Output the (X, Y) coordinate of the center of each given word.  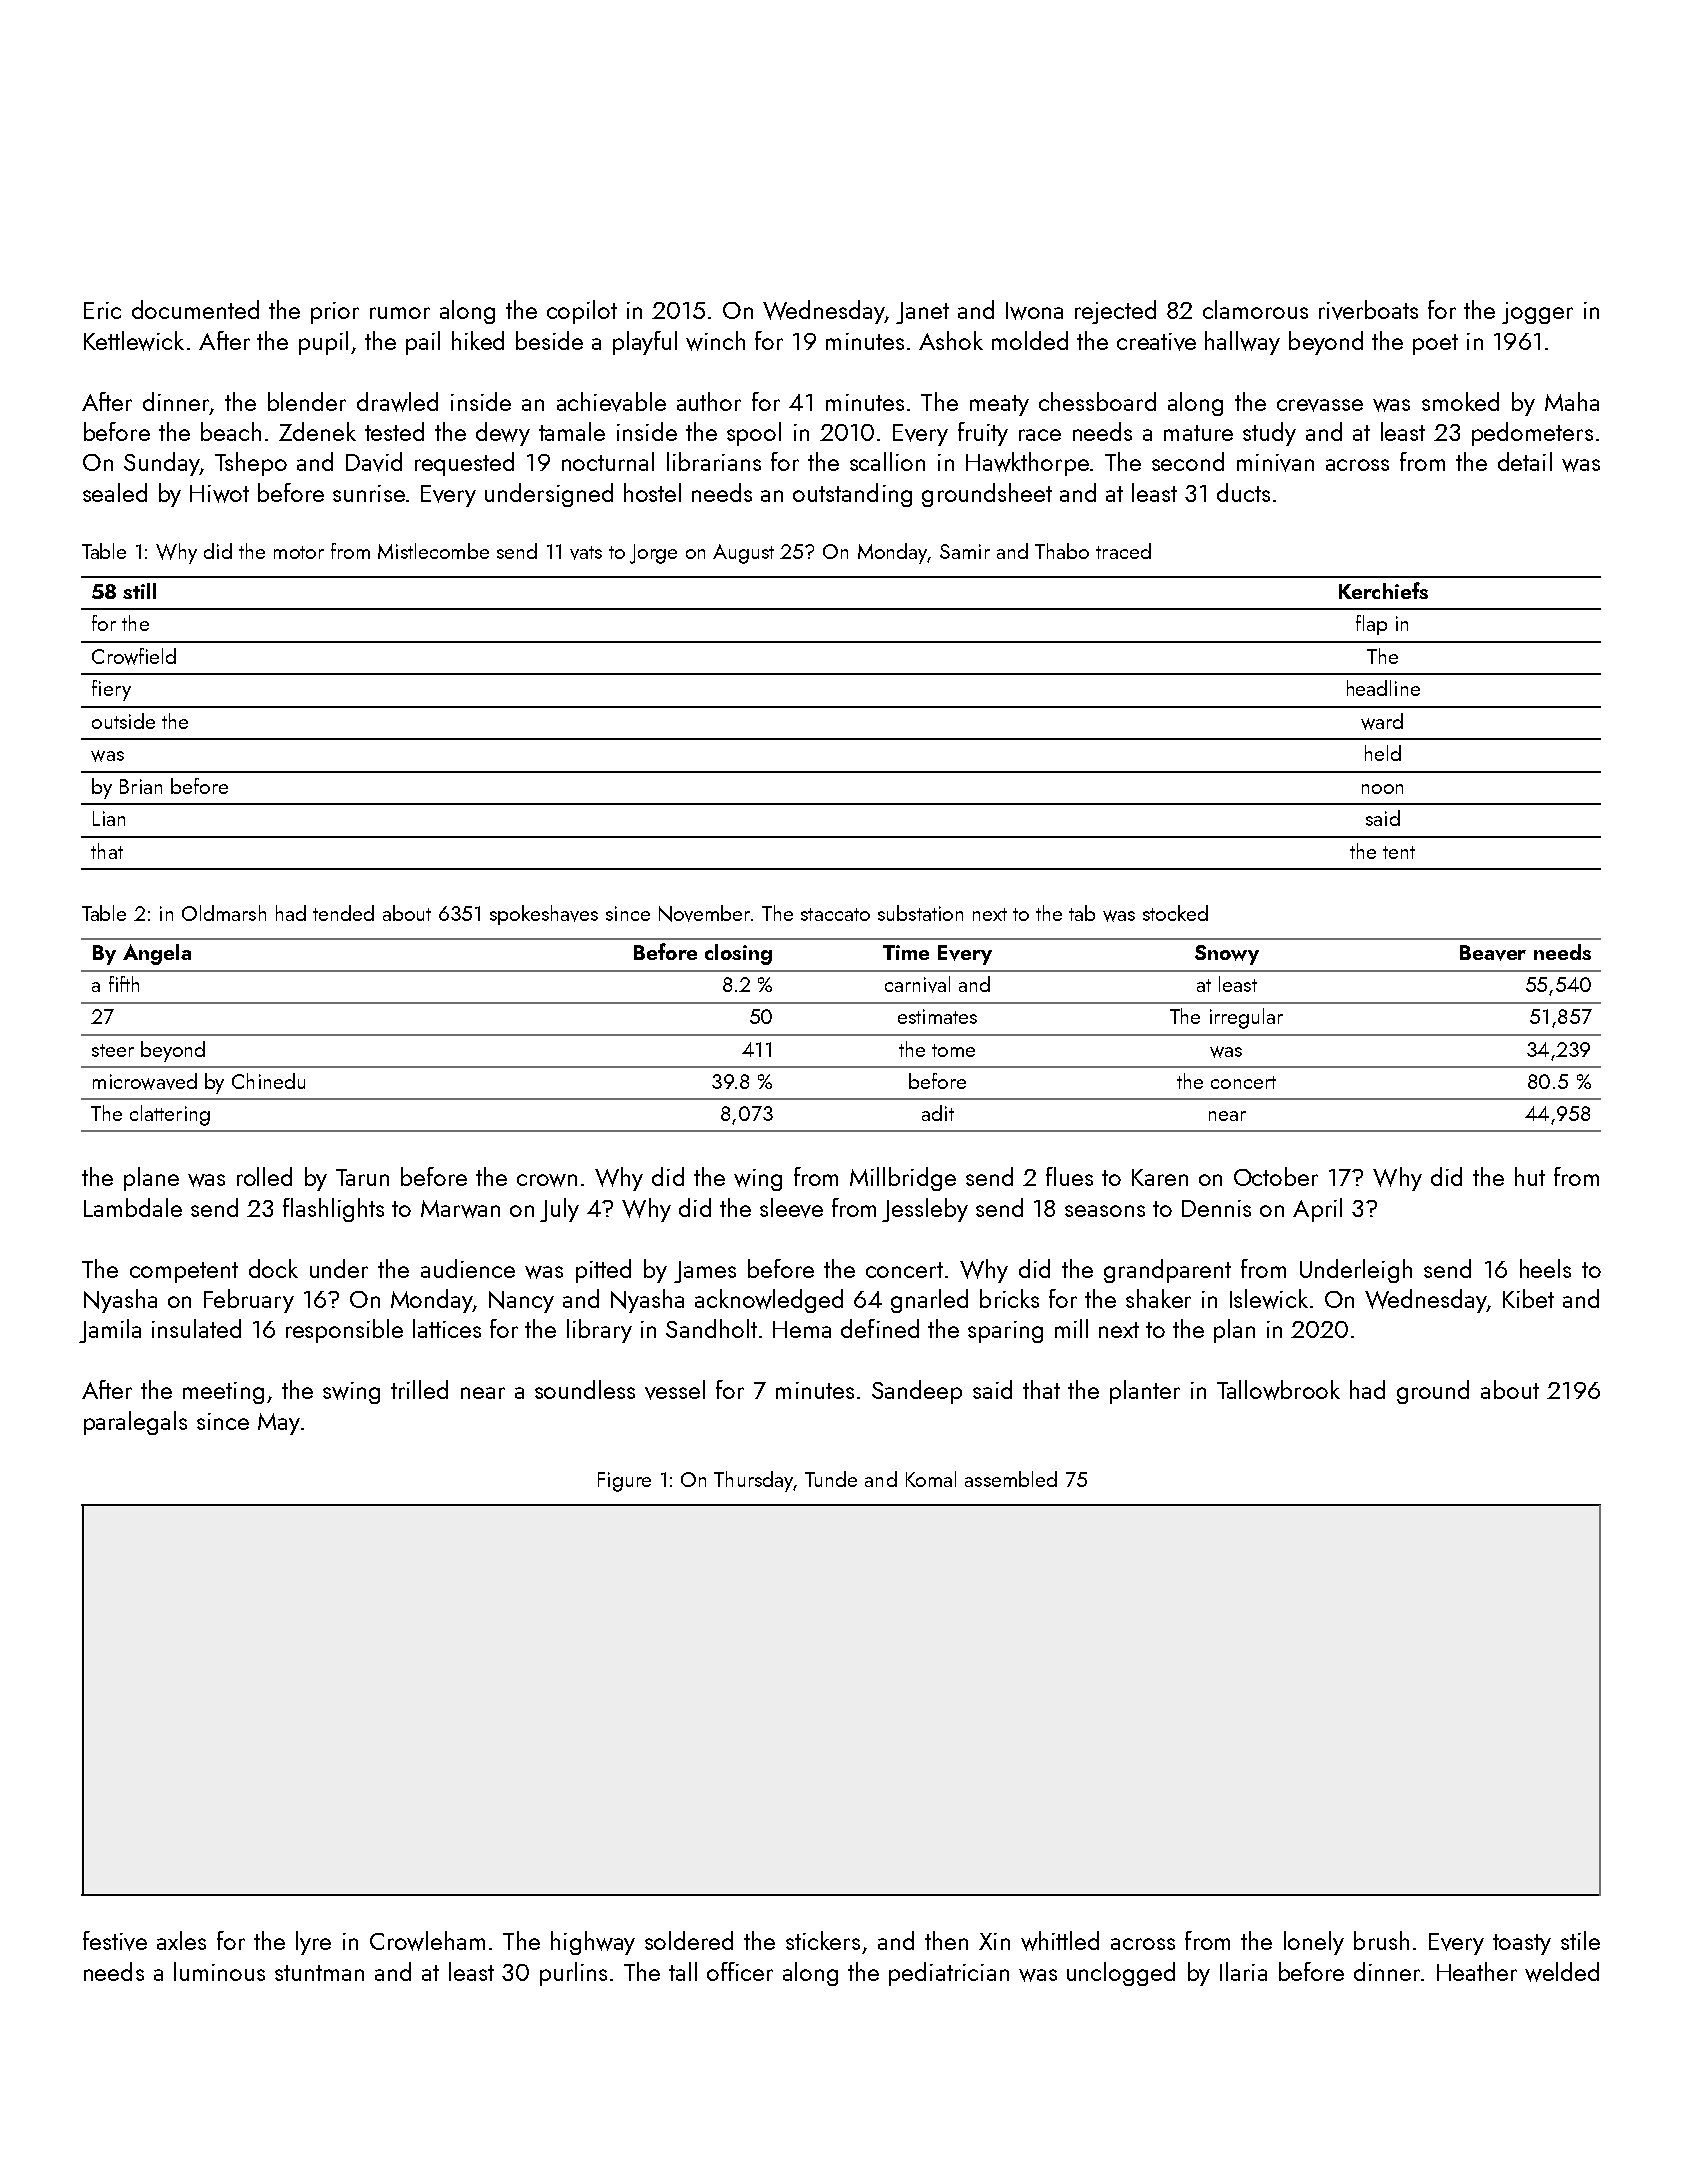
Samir (965, 551)
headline (1383, 688)
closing (738, 954)
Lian (109, 818)
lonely (1314, 1943)
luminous (219, 1971)
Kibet (1528, 1298)
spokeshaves (544, 915)
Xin (994, 1941)
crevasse (1320, 405)
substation (920, 913)
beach (231, 431)
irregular (1246, 1018)
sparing (1005, 1332)
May (279, 1424)
